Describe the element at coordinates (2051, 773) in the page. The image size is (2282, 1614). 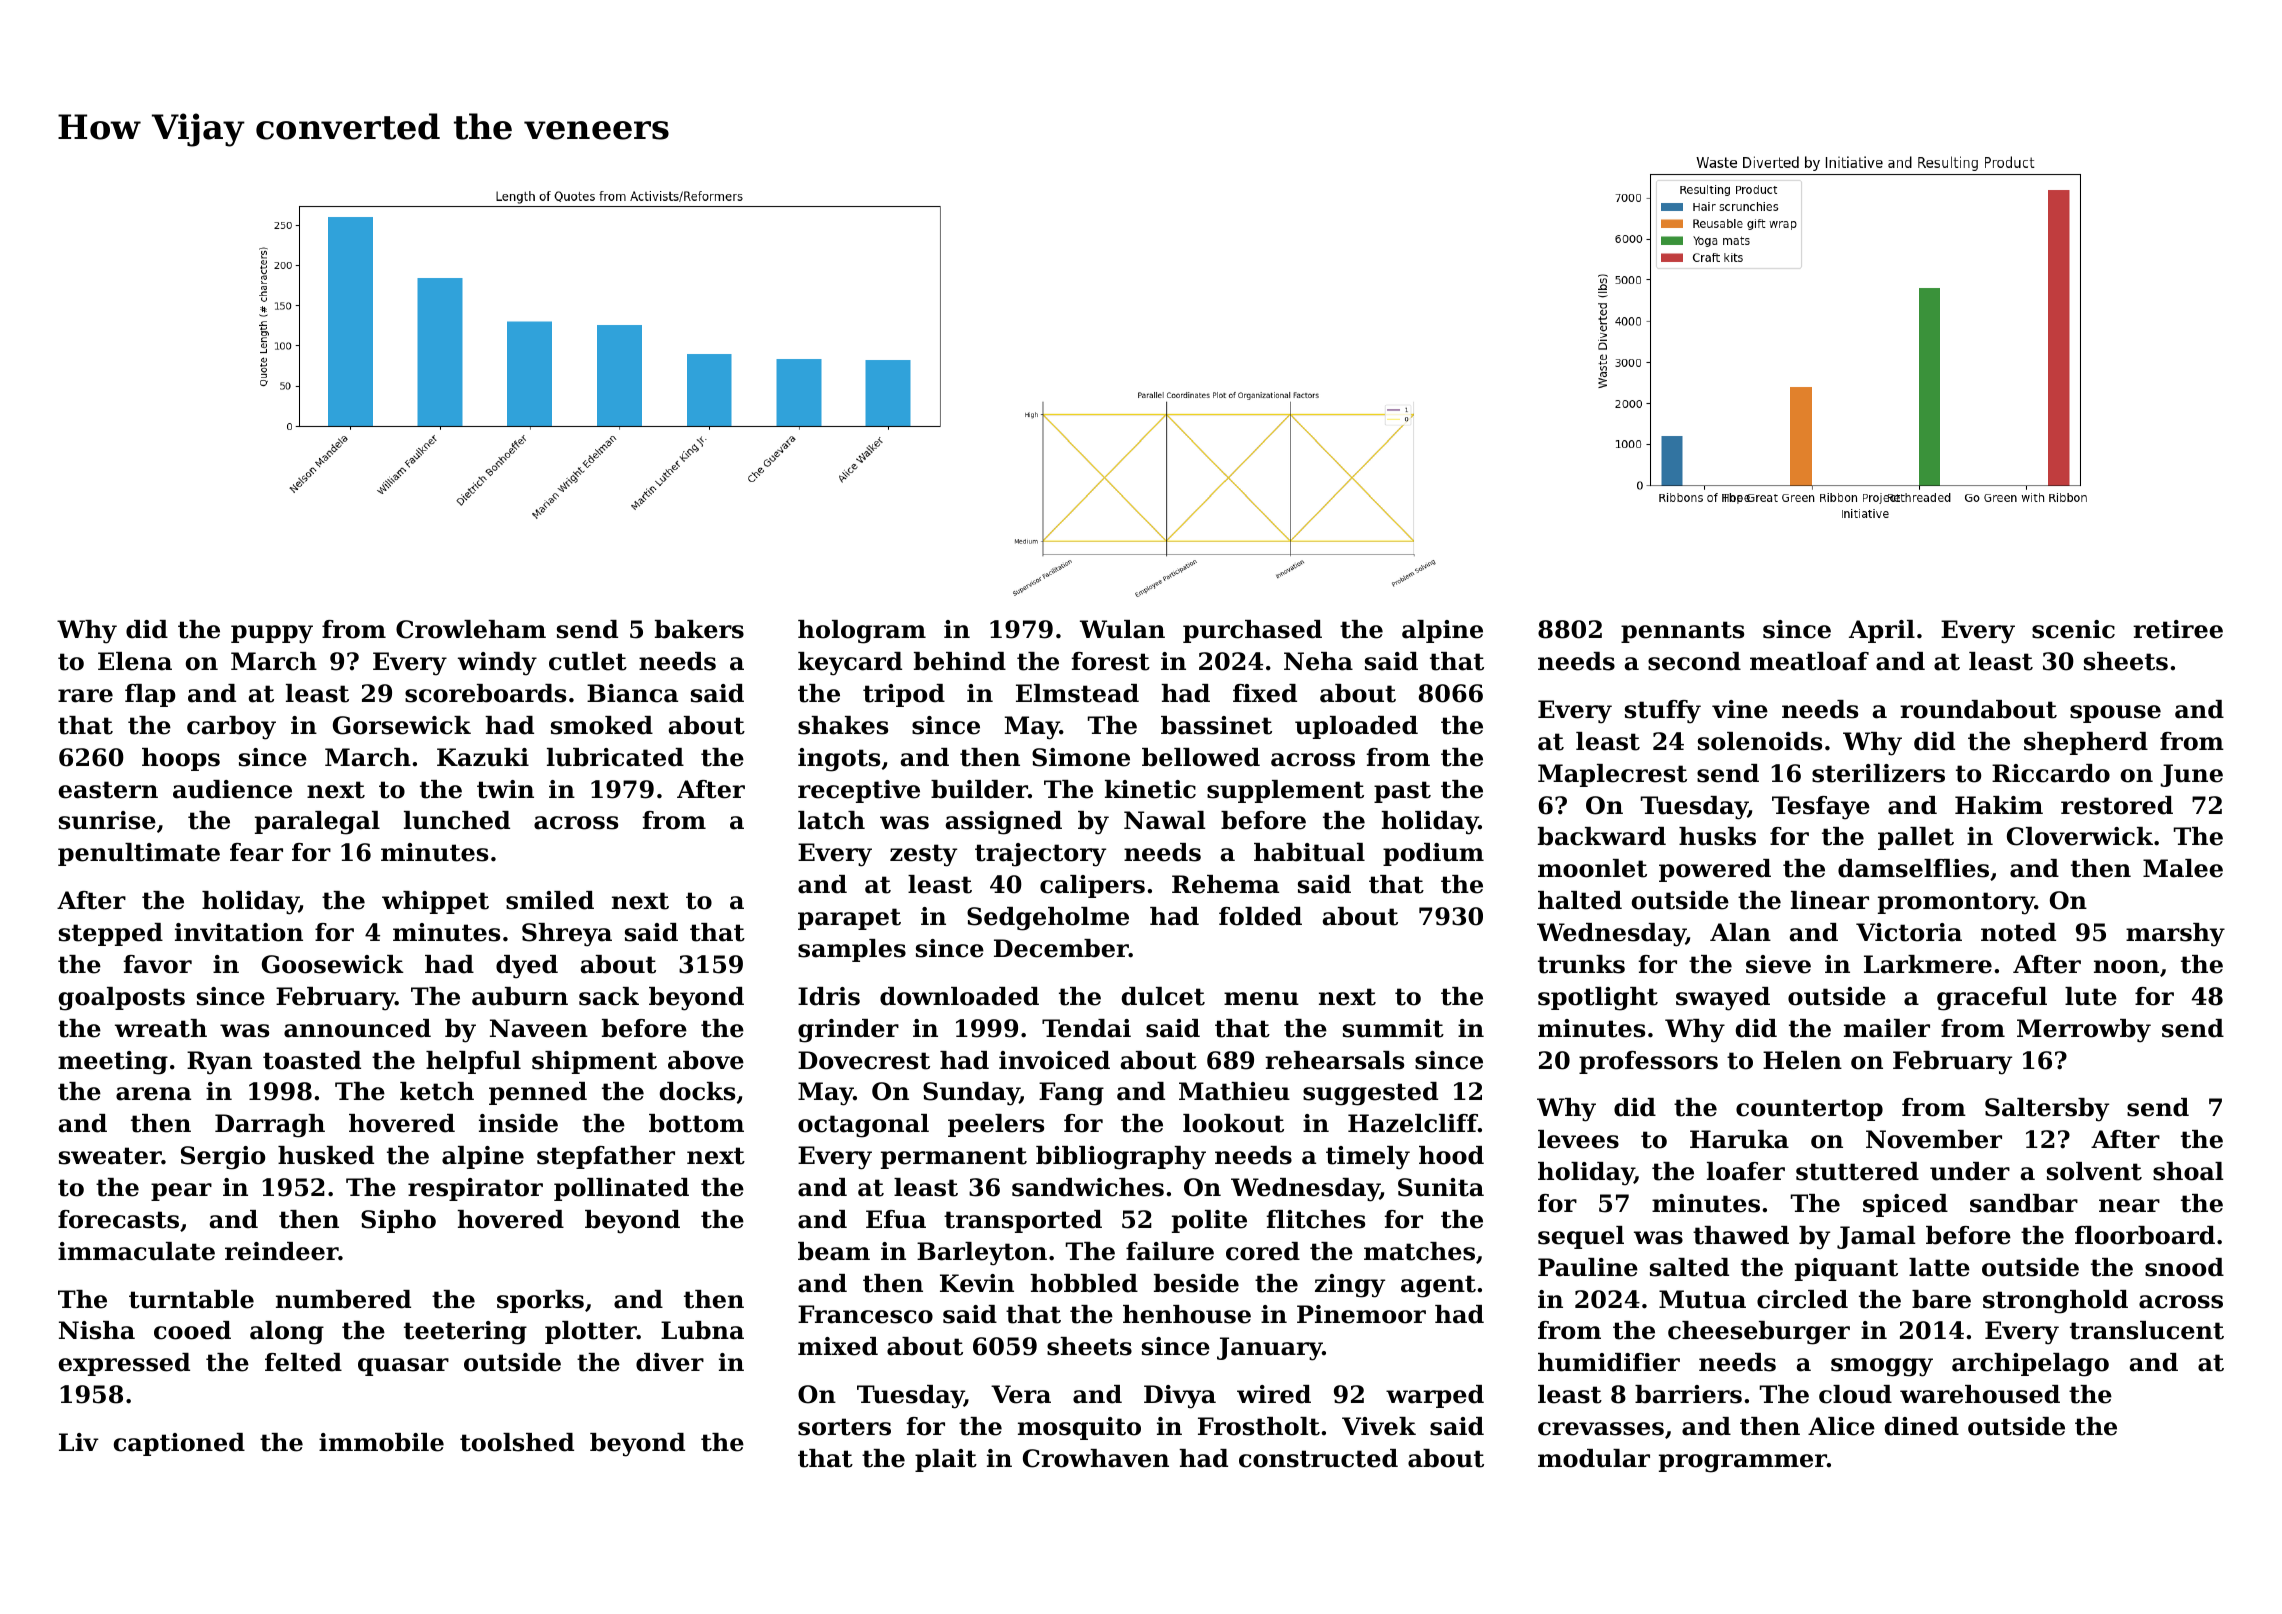
I see `Riccardo` at that location.
